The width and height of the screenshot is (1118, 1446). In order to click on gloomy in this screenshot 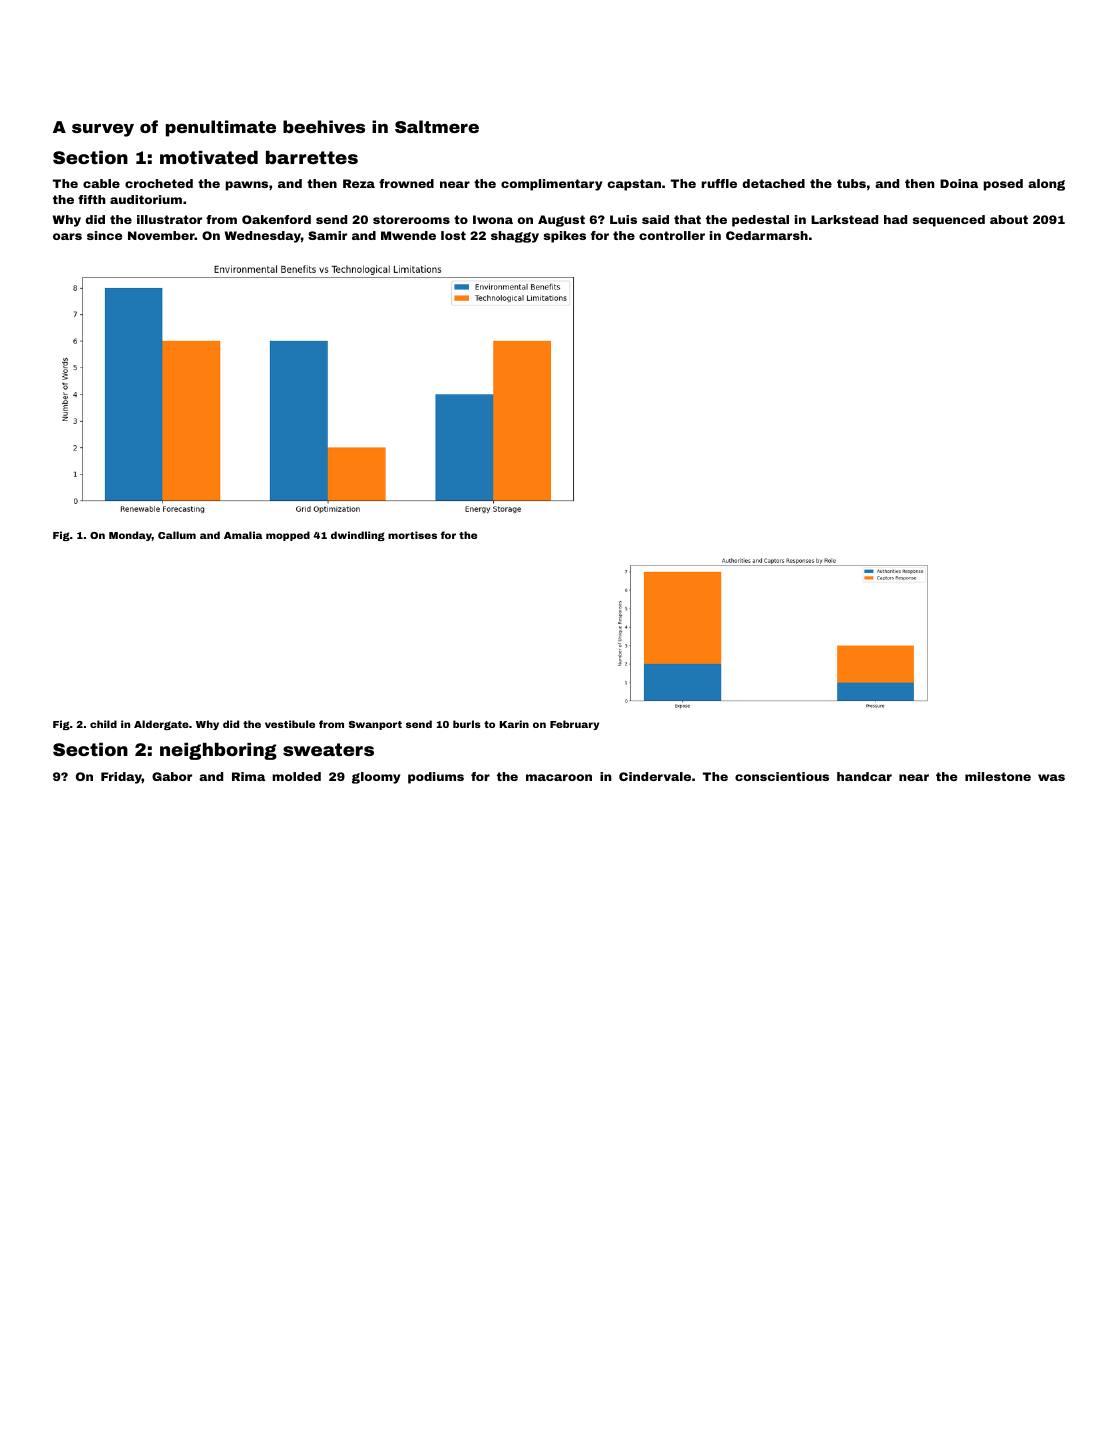, I will do `click(376, 778)`.
